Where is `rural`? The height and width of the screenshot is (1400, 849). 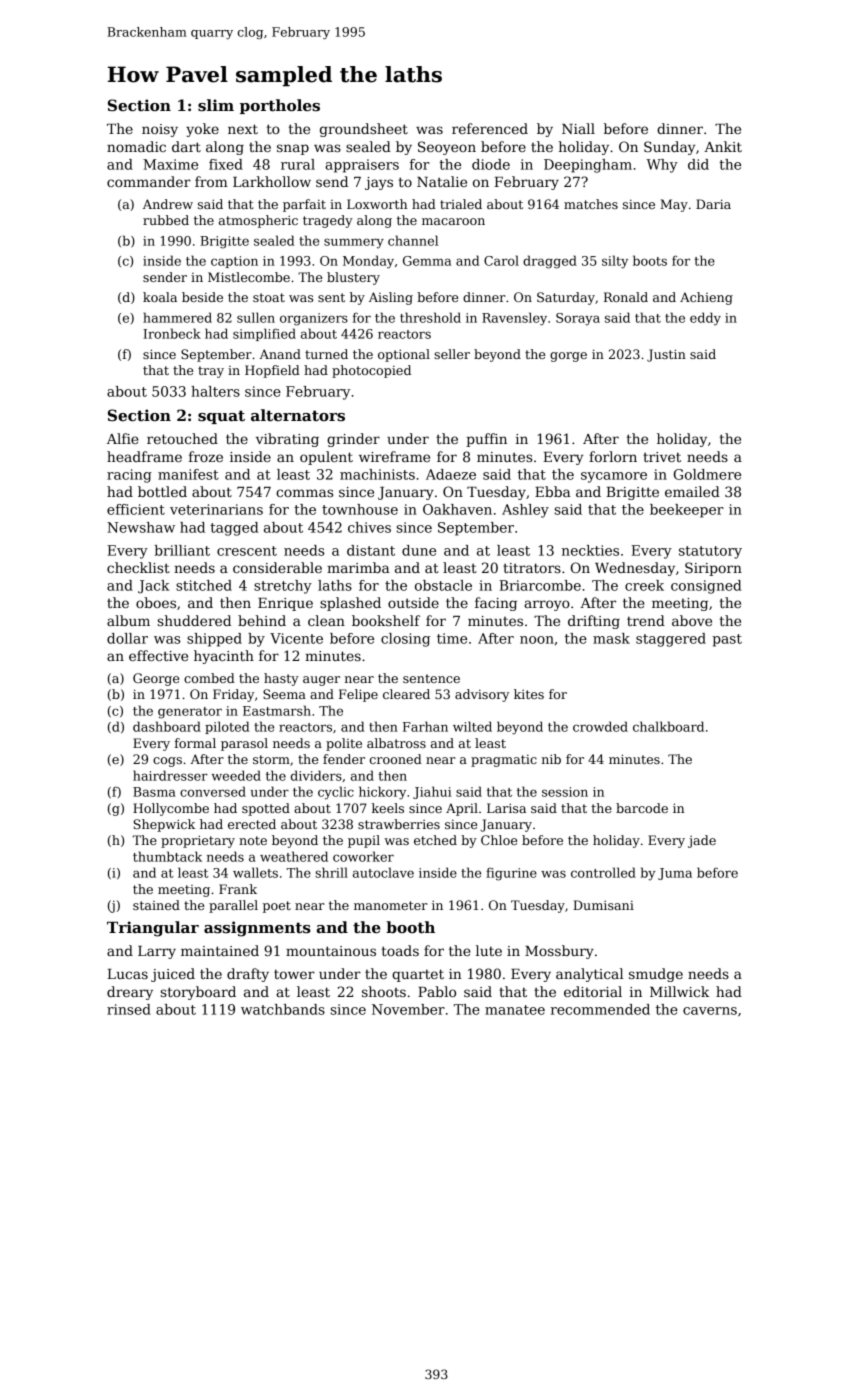 rural is located at coordinates (298, 164).
